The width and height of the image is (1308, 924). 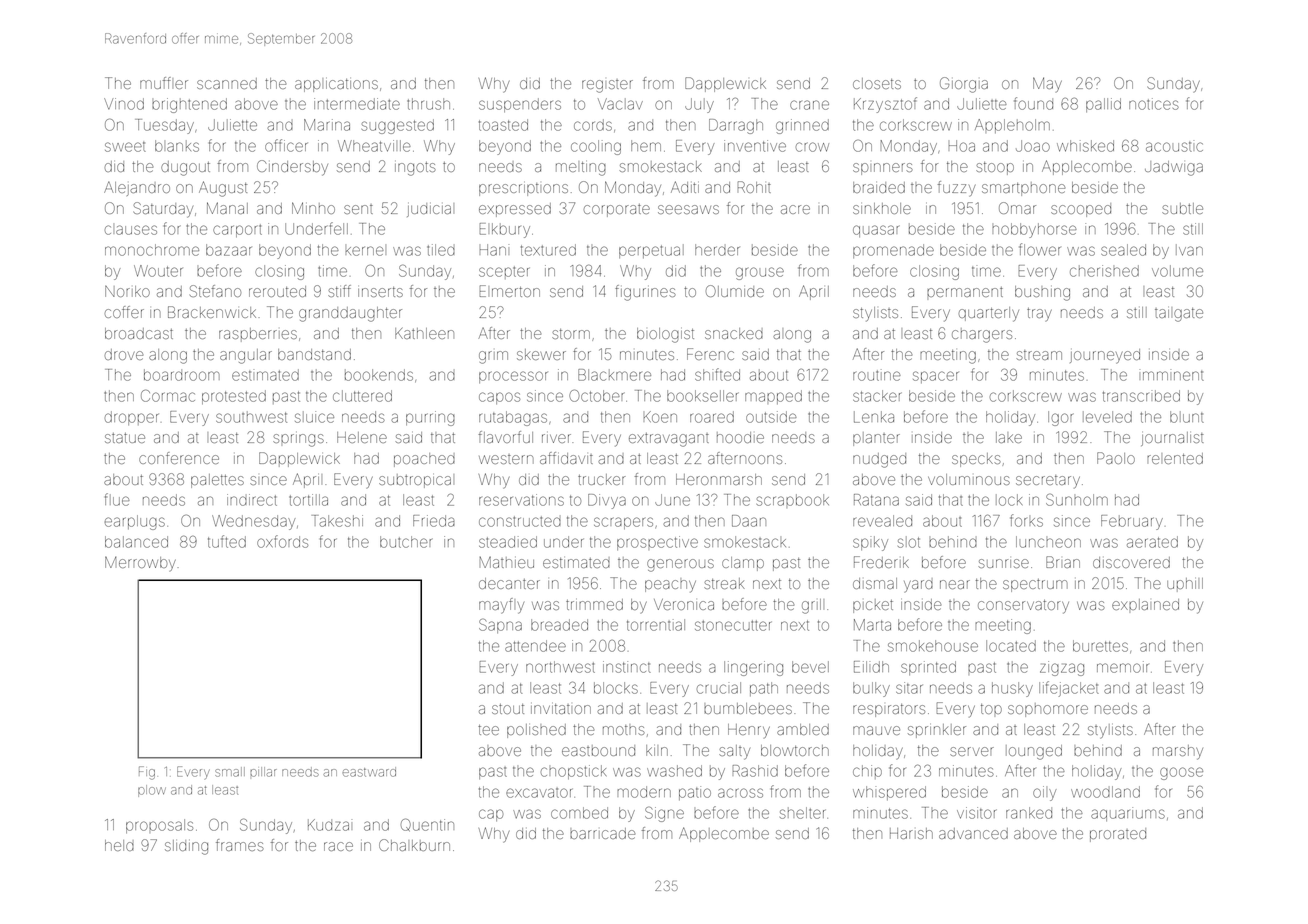 What do you see at coordinates (1103, 105) in the image?
I see `pallid` at bounding box center [1103, 105].
